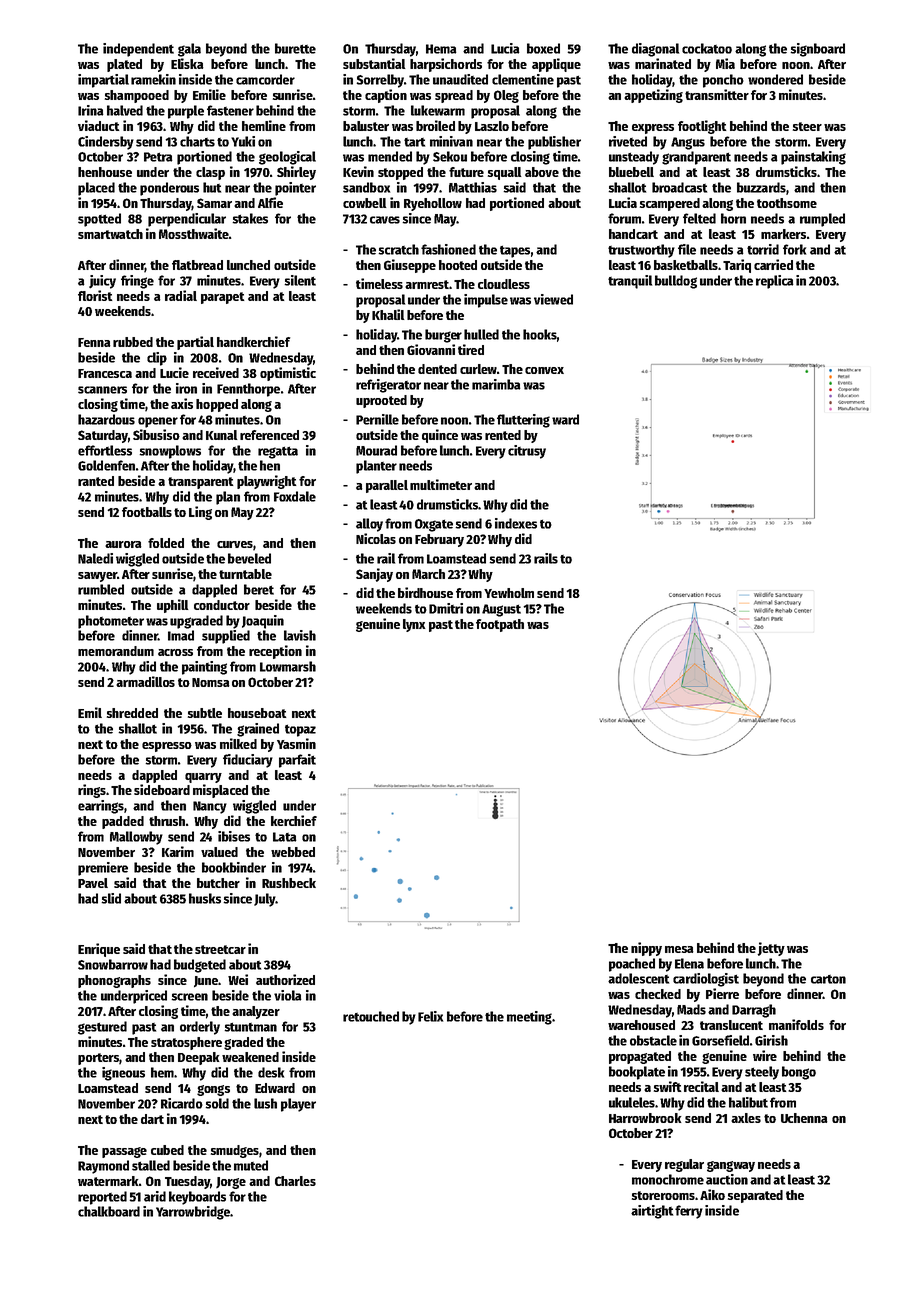 The height and width of the image is (1308, 924). What do you see at coordinates (137, 282) in the image?
I see `fringe` at bounding box center [137, 282].
